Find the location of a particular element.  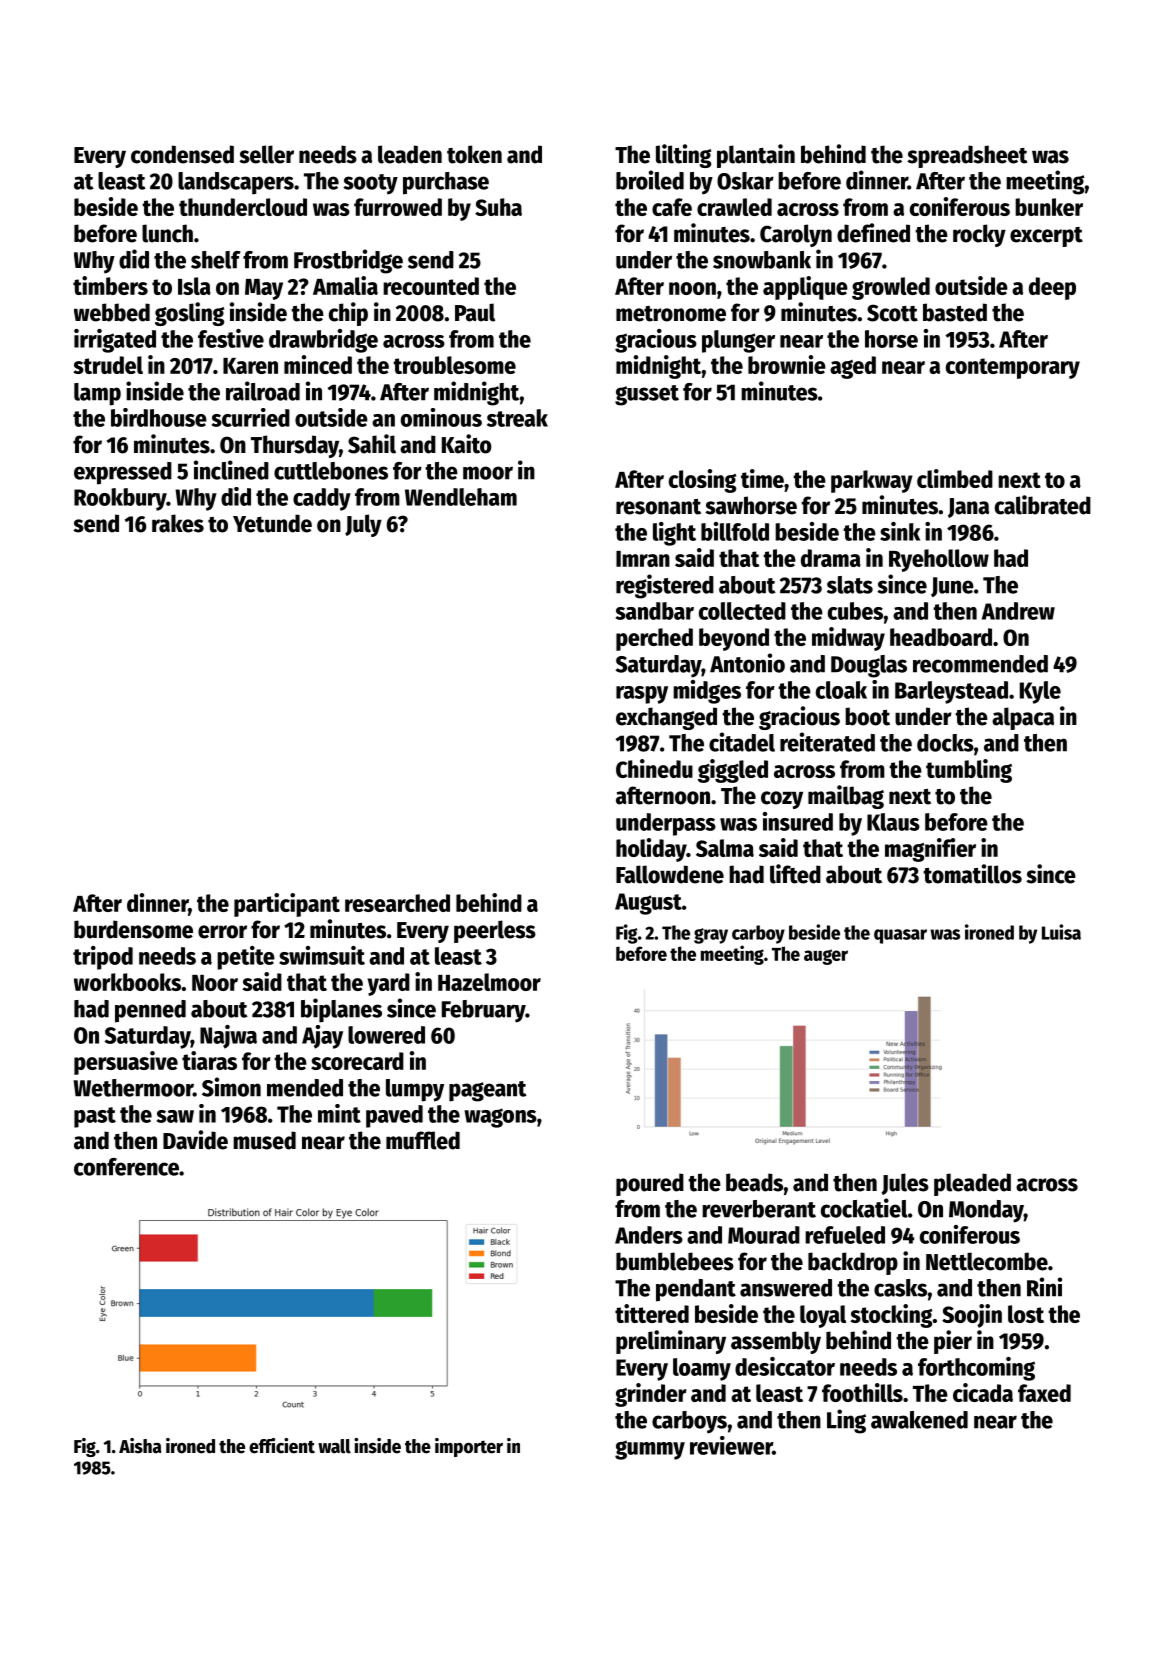

muffled is located at coordinates (423, 1140).
